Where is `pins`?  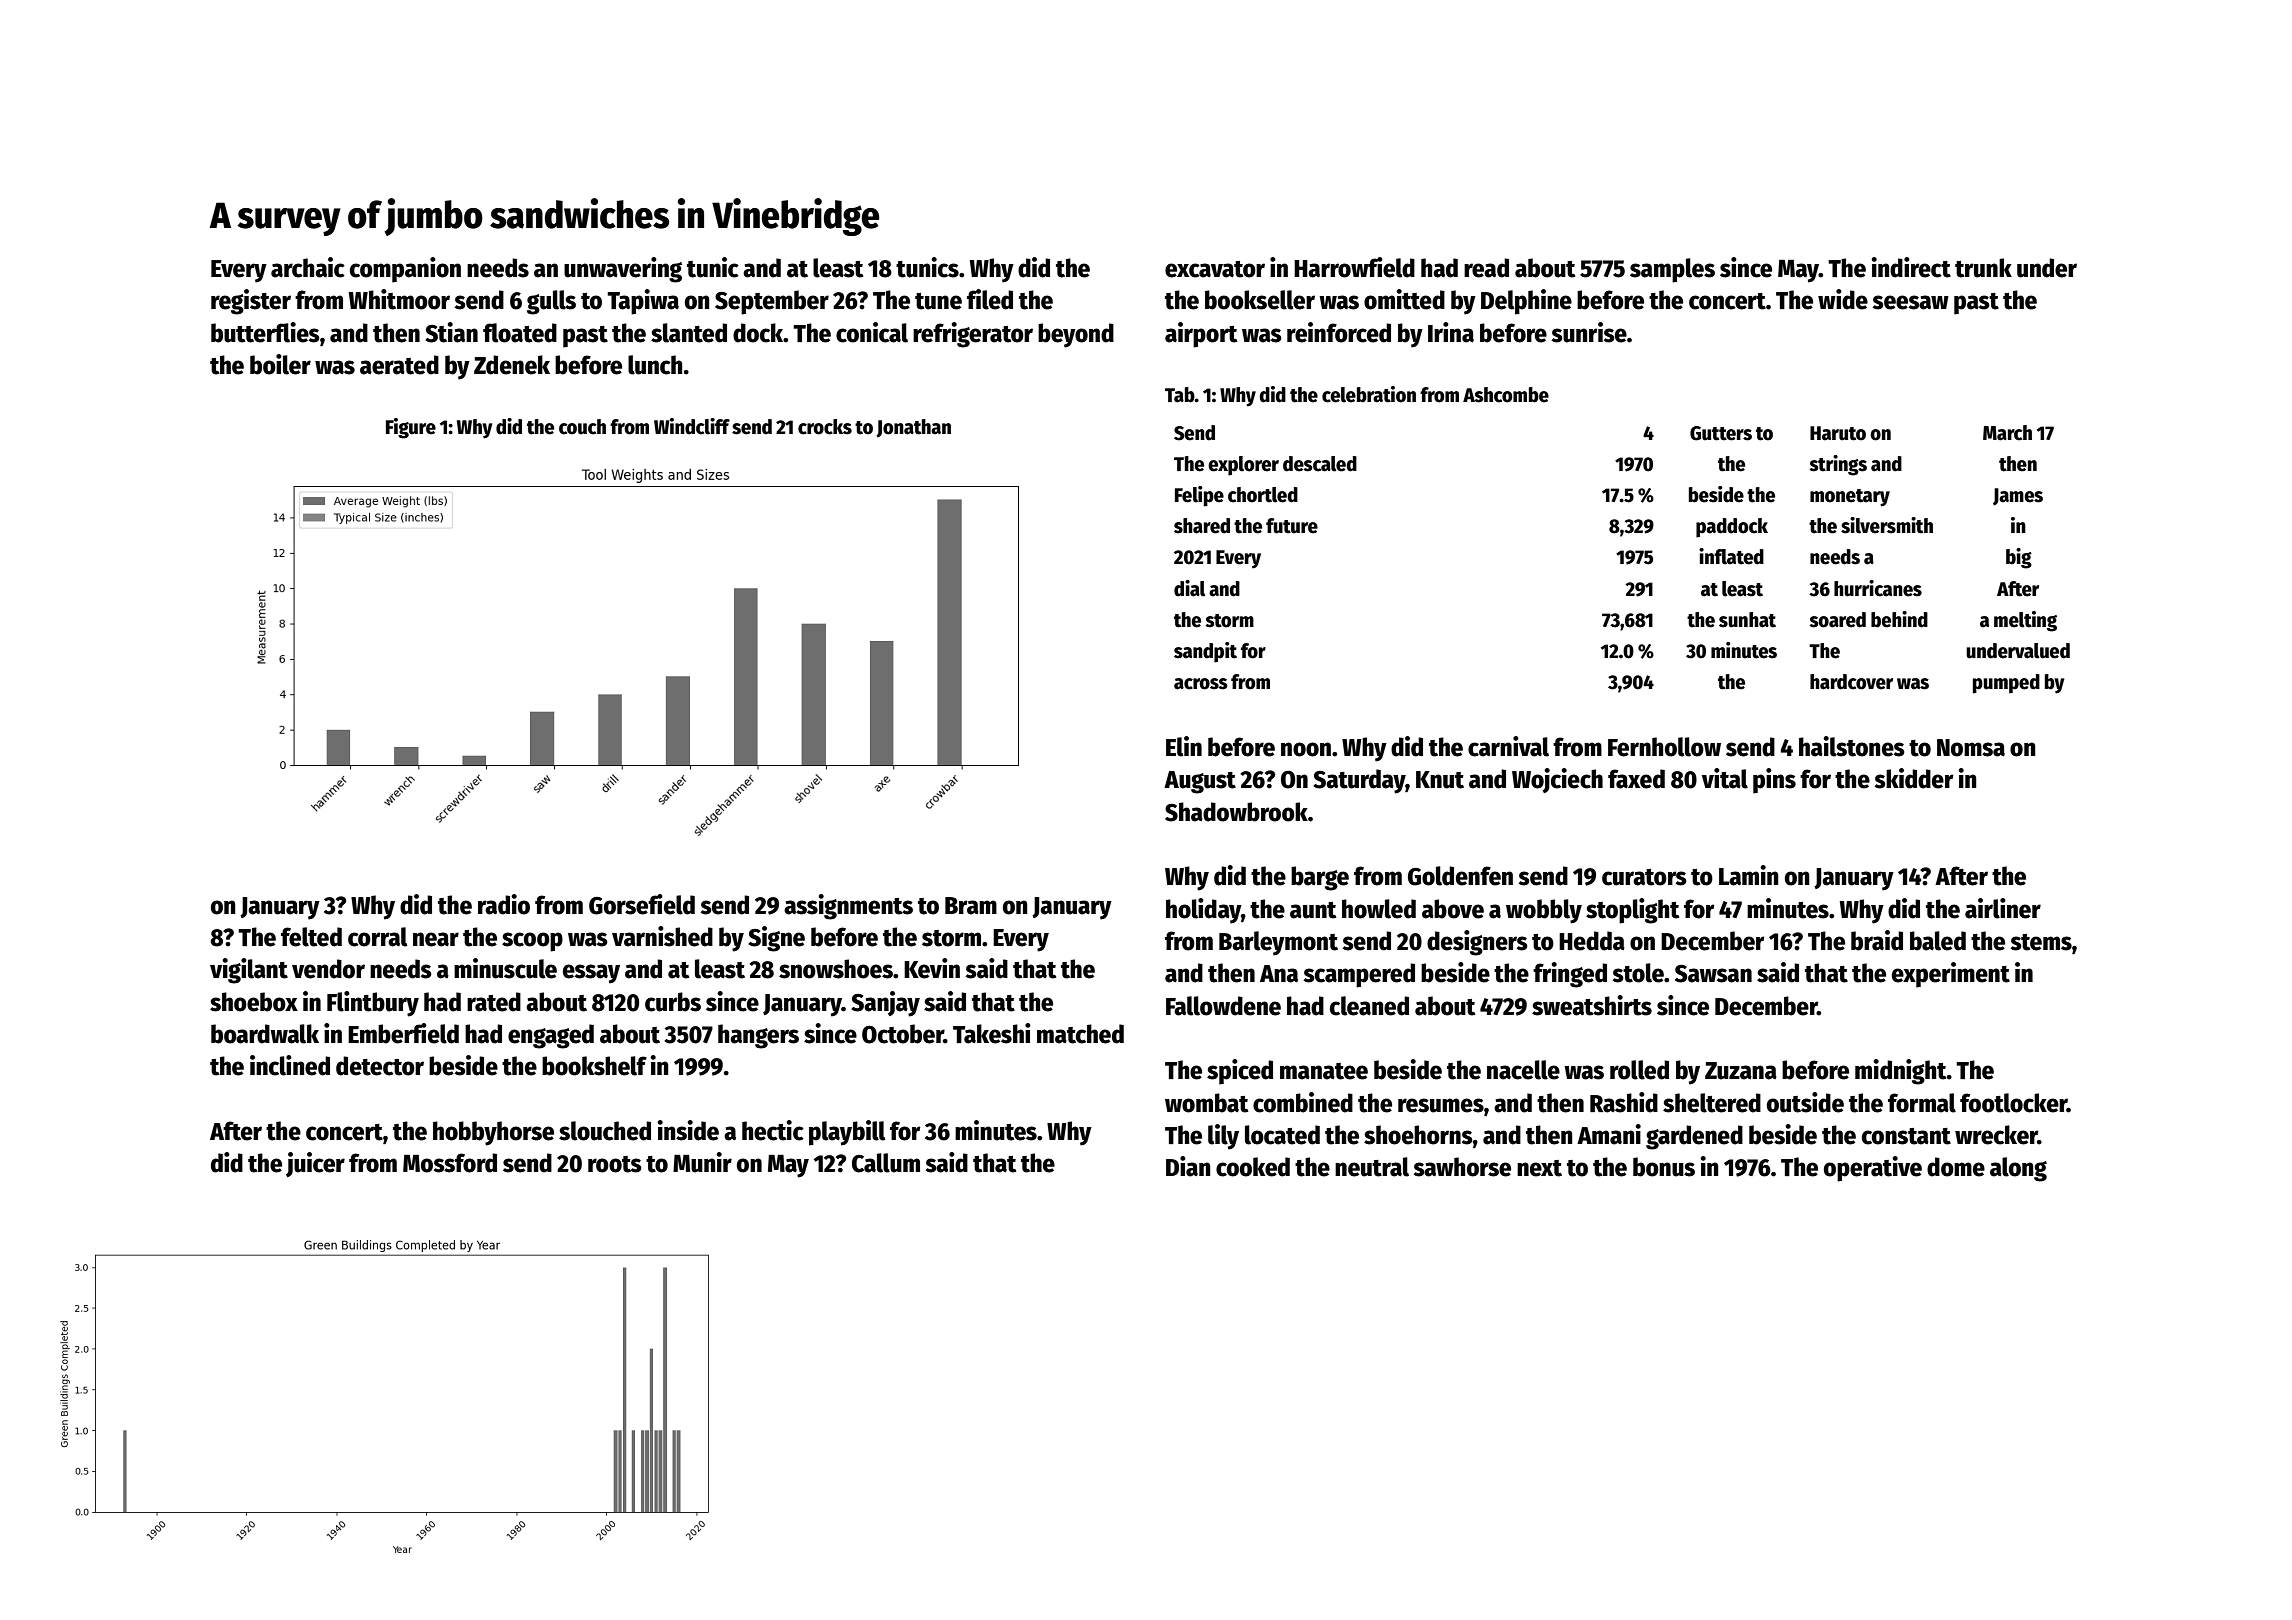
pins is located at coordinates (1774, 781).
